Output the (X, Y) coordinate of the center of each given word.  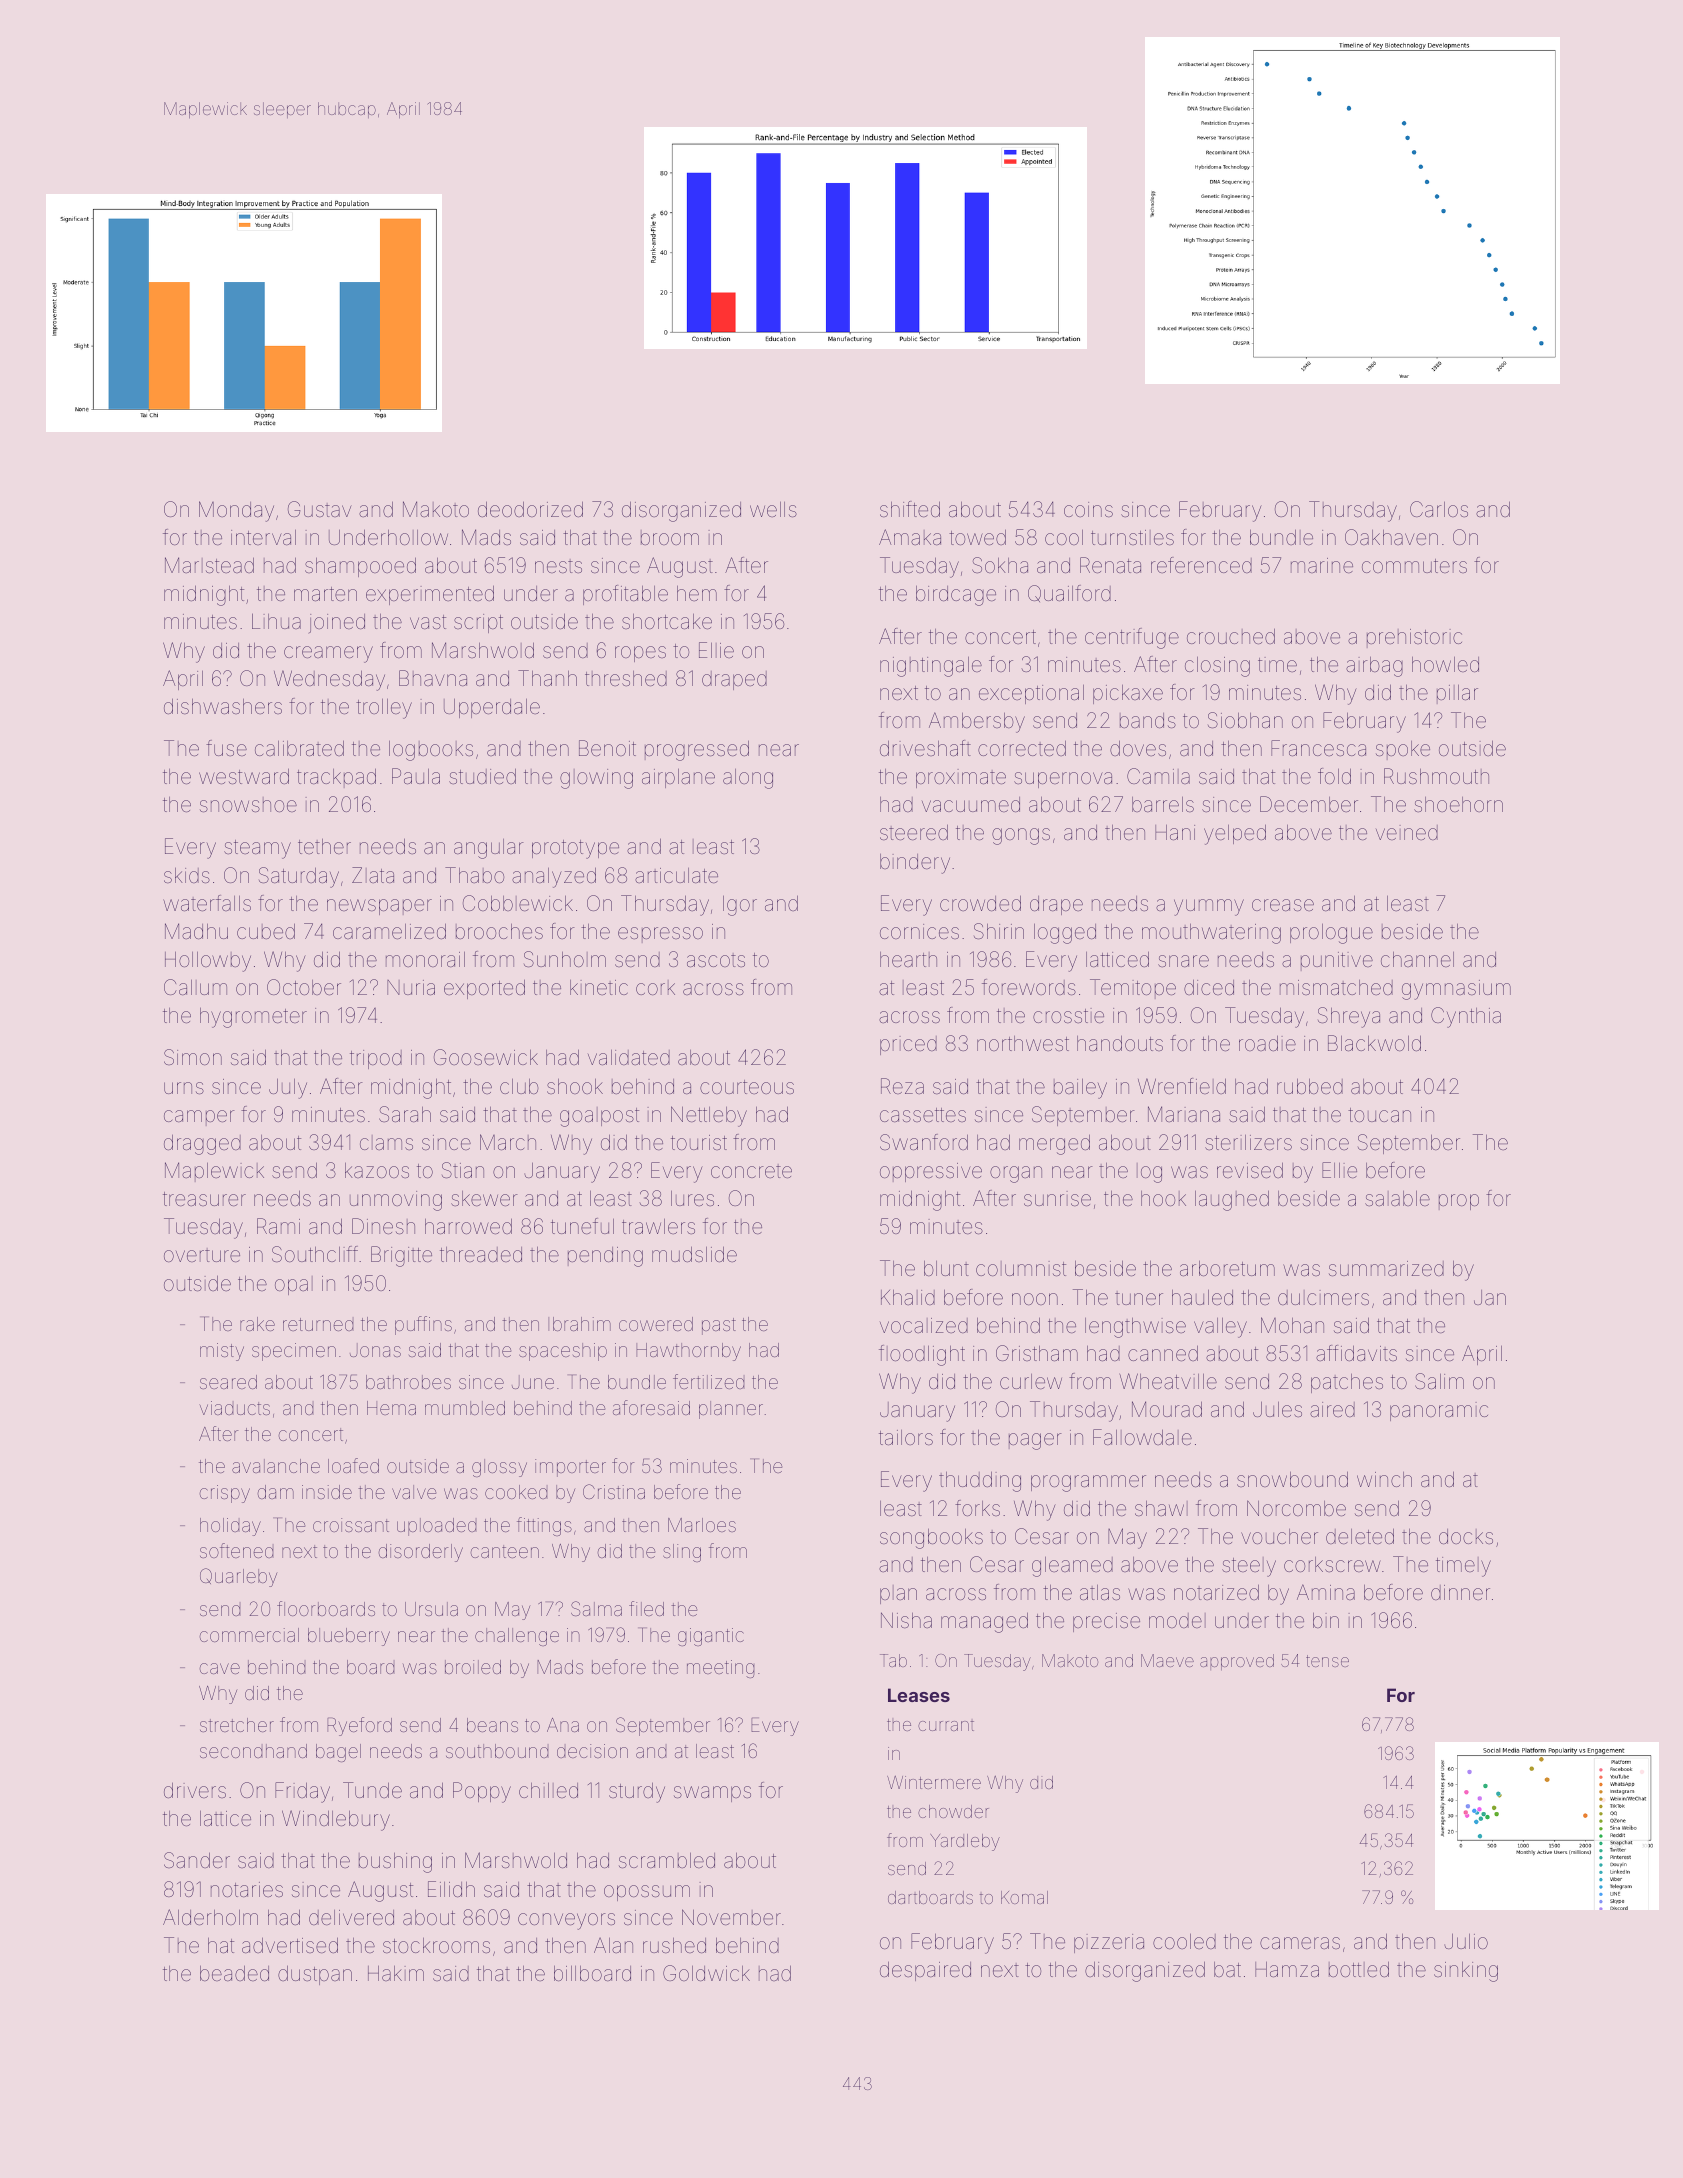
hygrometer (253, 1018)
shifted (910, 509)
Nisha (906, 1620)
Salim (1439, 1381)
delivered (351, 1917)
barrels (1163, 804)
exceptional (1031, 694)
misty (222, 1352)
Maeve (1167, 1660)
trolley (384, 709)
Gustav (320, 509)
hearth (908, 959)
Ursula (431, 1609)
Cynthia (1466, 1017)
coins (1088, 509)
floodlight (922, 1355)
